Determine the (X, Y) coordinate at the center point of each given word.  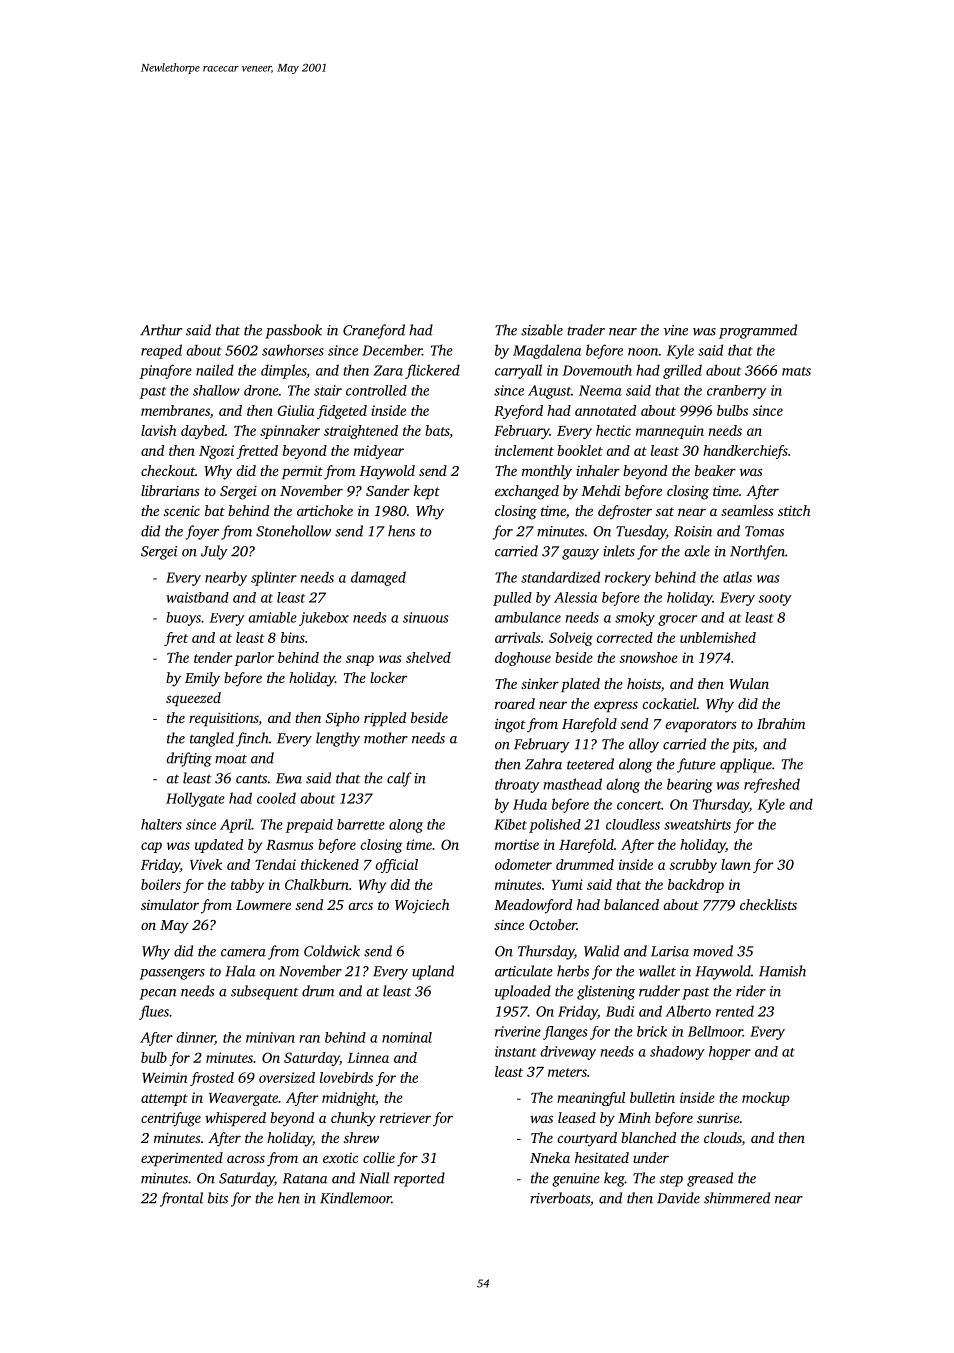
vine (676, 330)
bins (293, 637)
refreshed (772, 785)
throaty (517, 785)
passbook (293, 331)
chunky (353, 1119)
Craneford (374, 331)
